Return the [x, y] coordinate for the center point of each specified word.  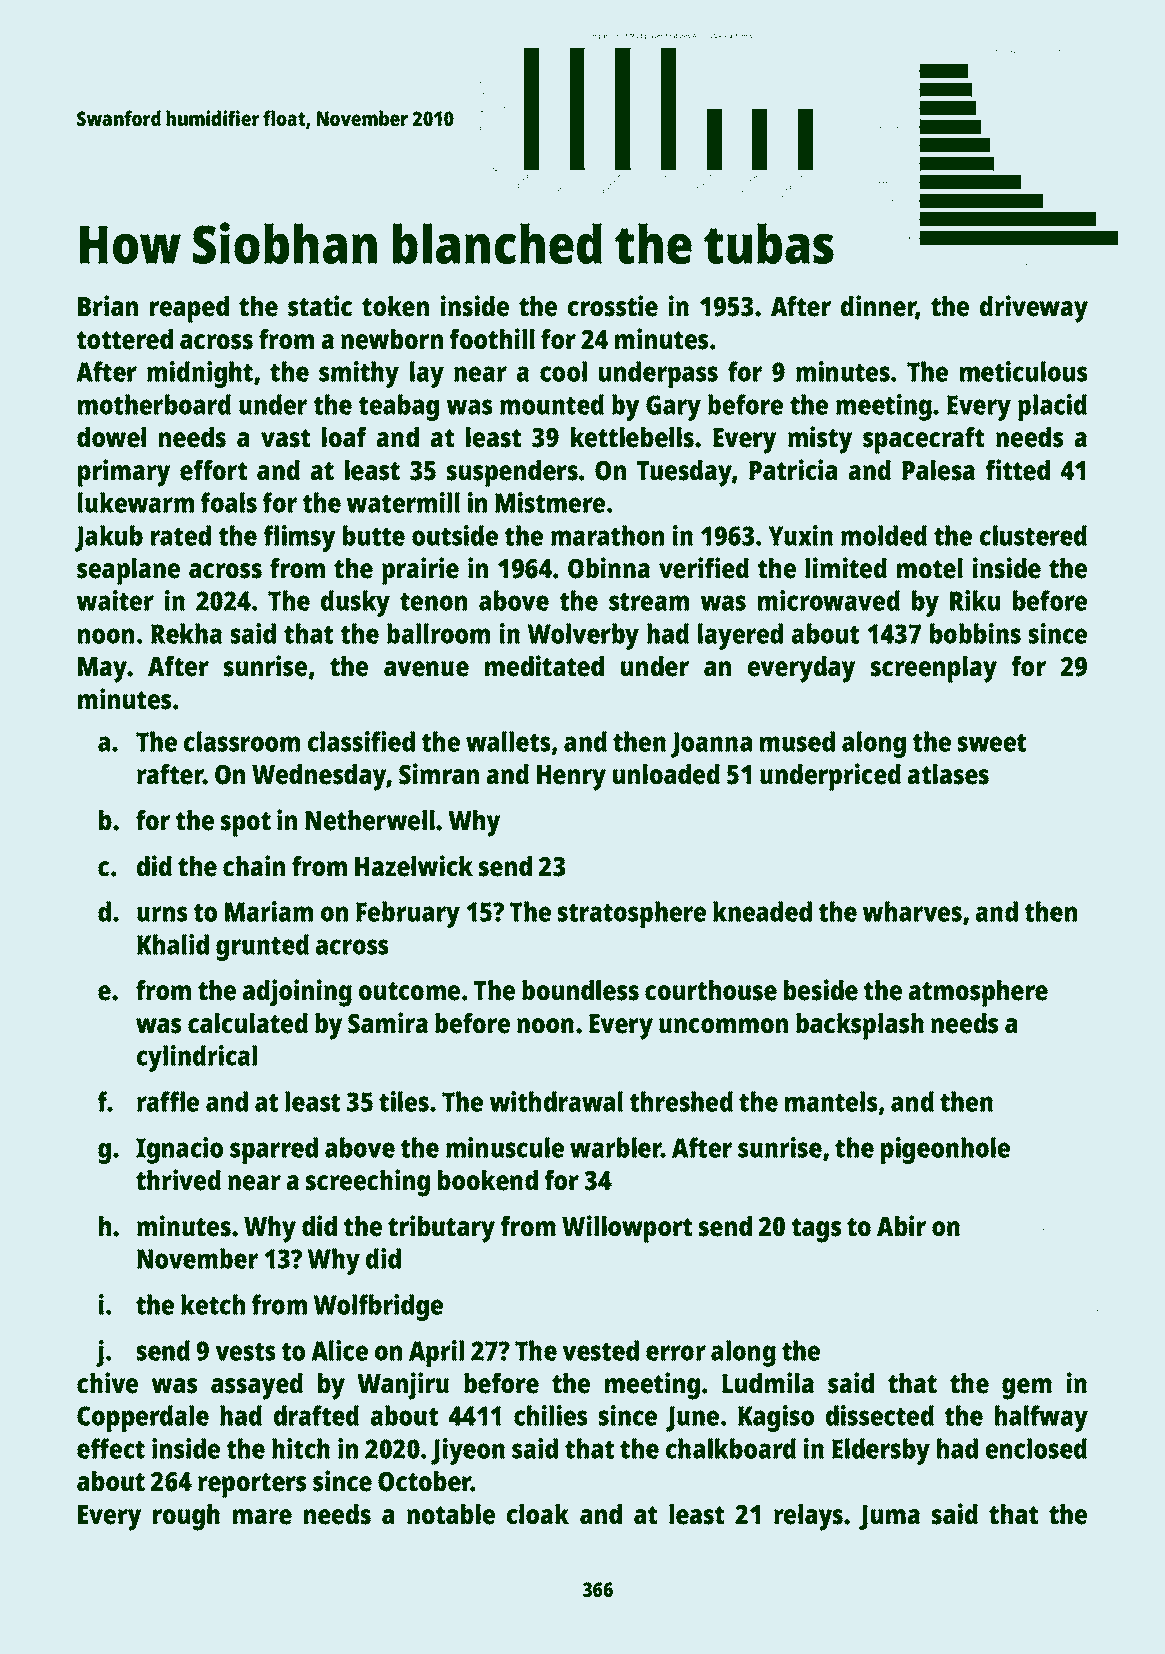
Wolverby [583, 636]
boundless [580, 990]
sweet [992, 743]
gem [1027, 1389]
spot [246, 824]
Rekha [186, 633]
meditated [544, 666]
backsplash [860, 1026]
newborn [392, 339]
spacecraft [923, 440]
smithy [359, 374]
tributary [441, 1229]
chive [107, 1383]
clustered [1033, 535]
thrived [178, 1180]
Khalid [173, 944]
